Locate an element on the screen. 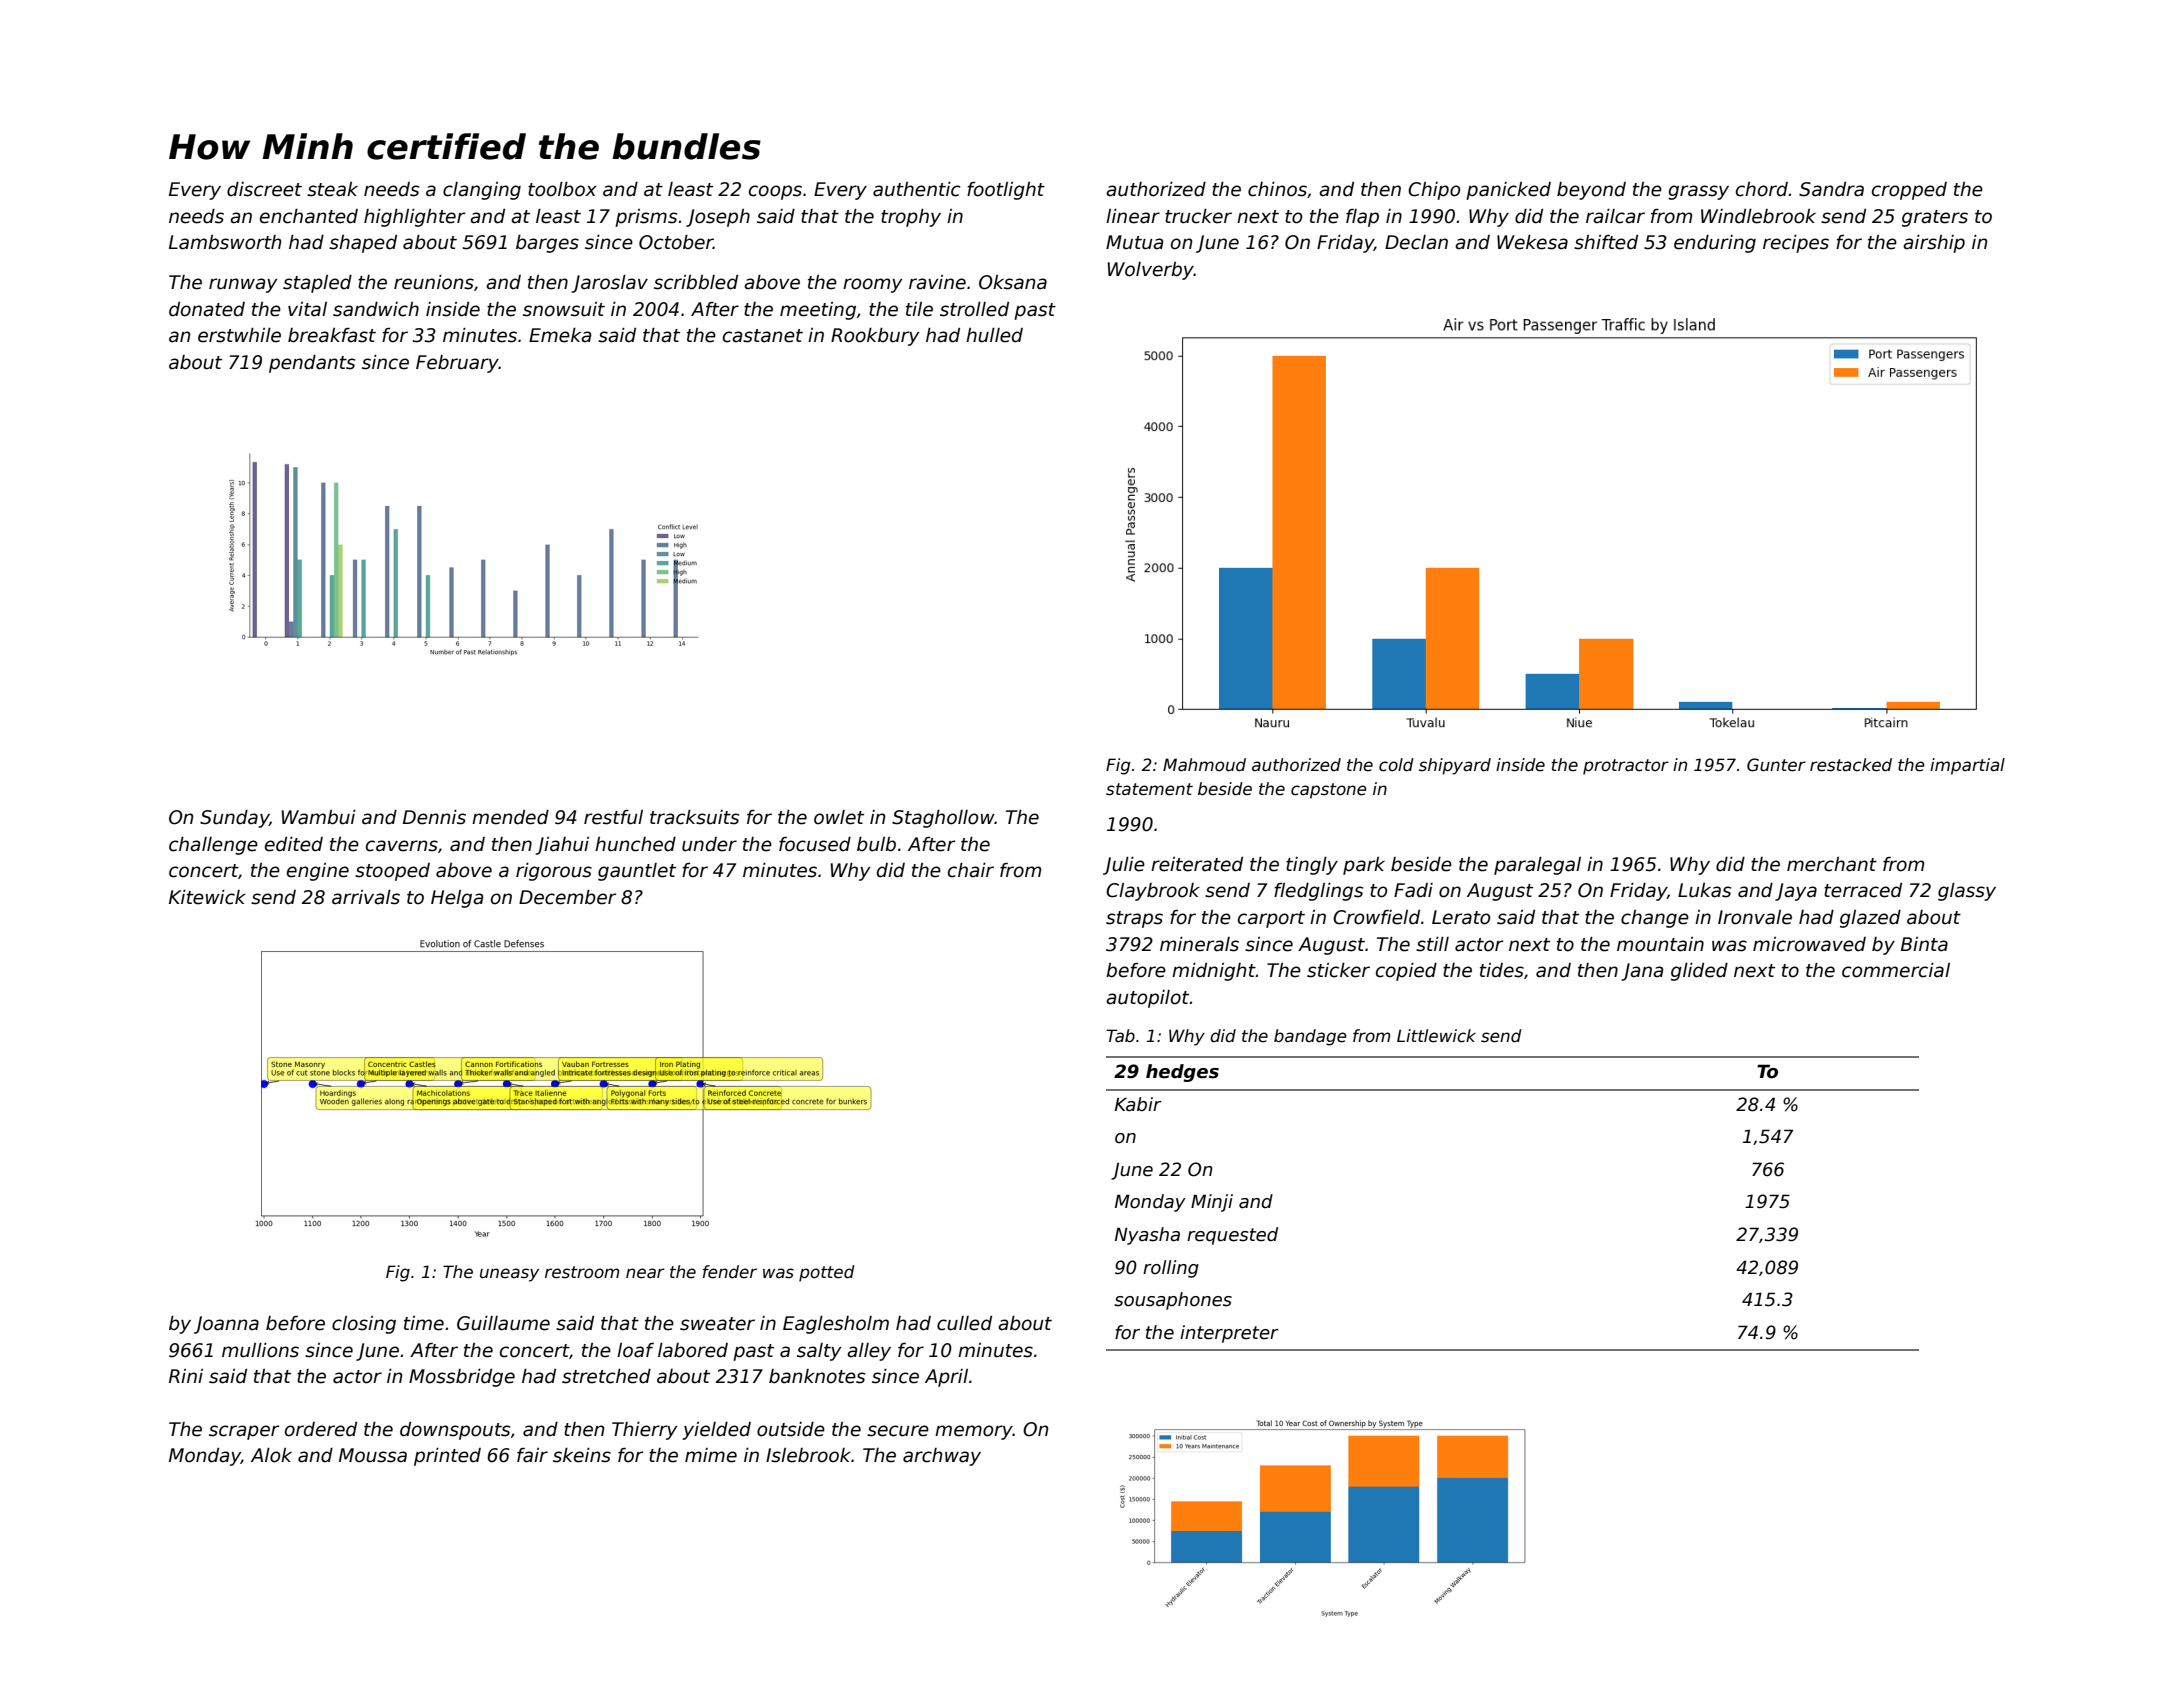 Image resolution: width=2178 pixels, height=1683 pixels. Gunter is located at coordinates (1776, 765).
